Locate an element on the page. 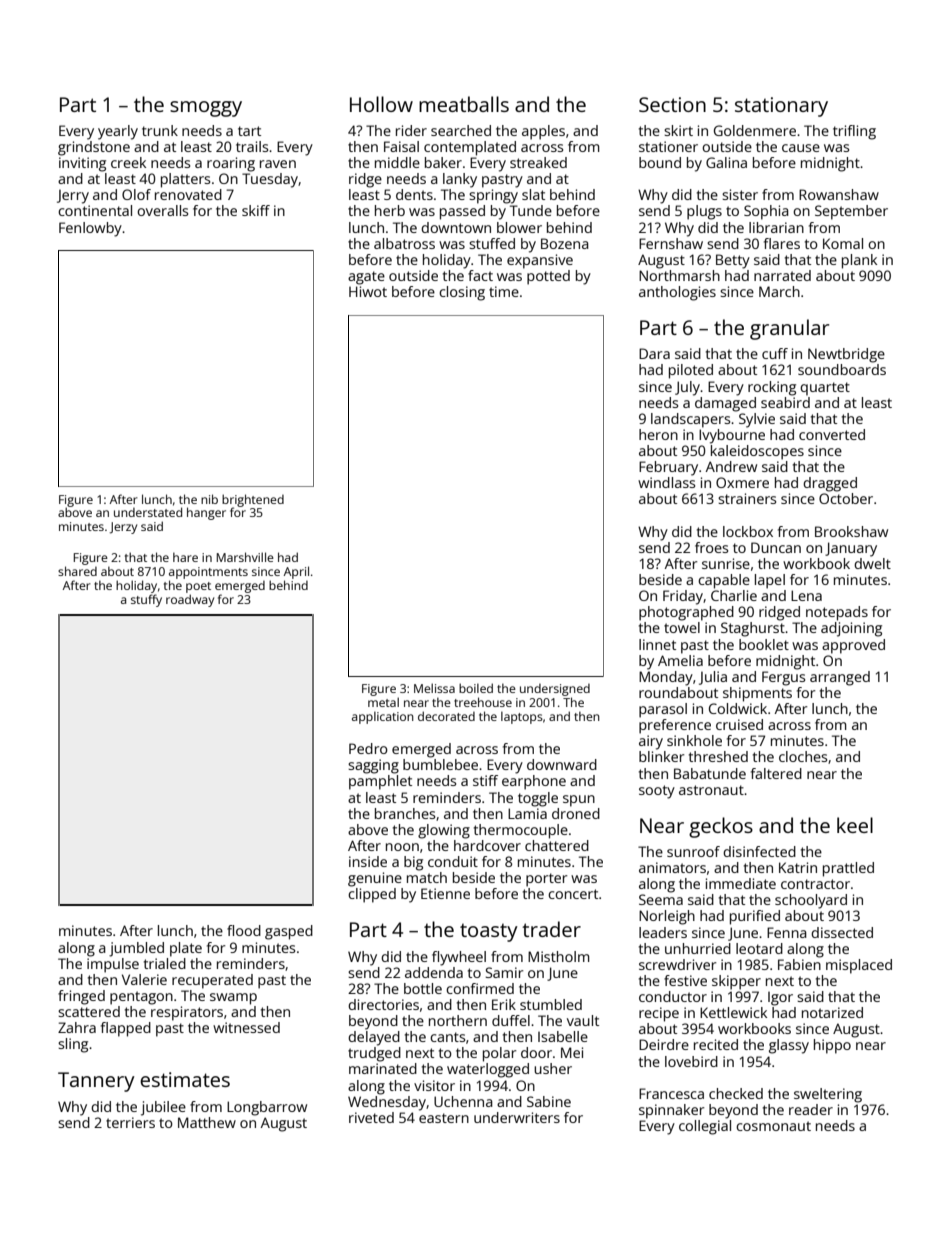  adjoining is located at coordinates (851, 629).
